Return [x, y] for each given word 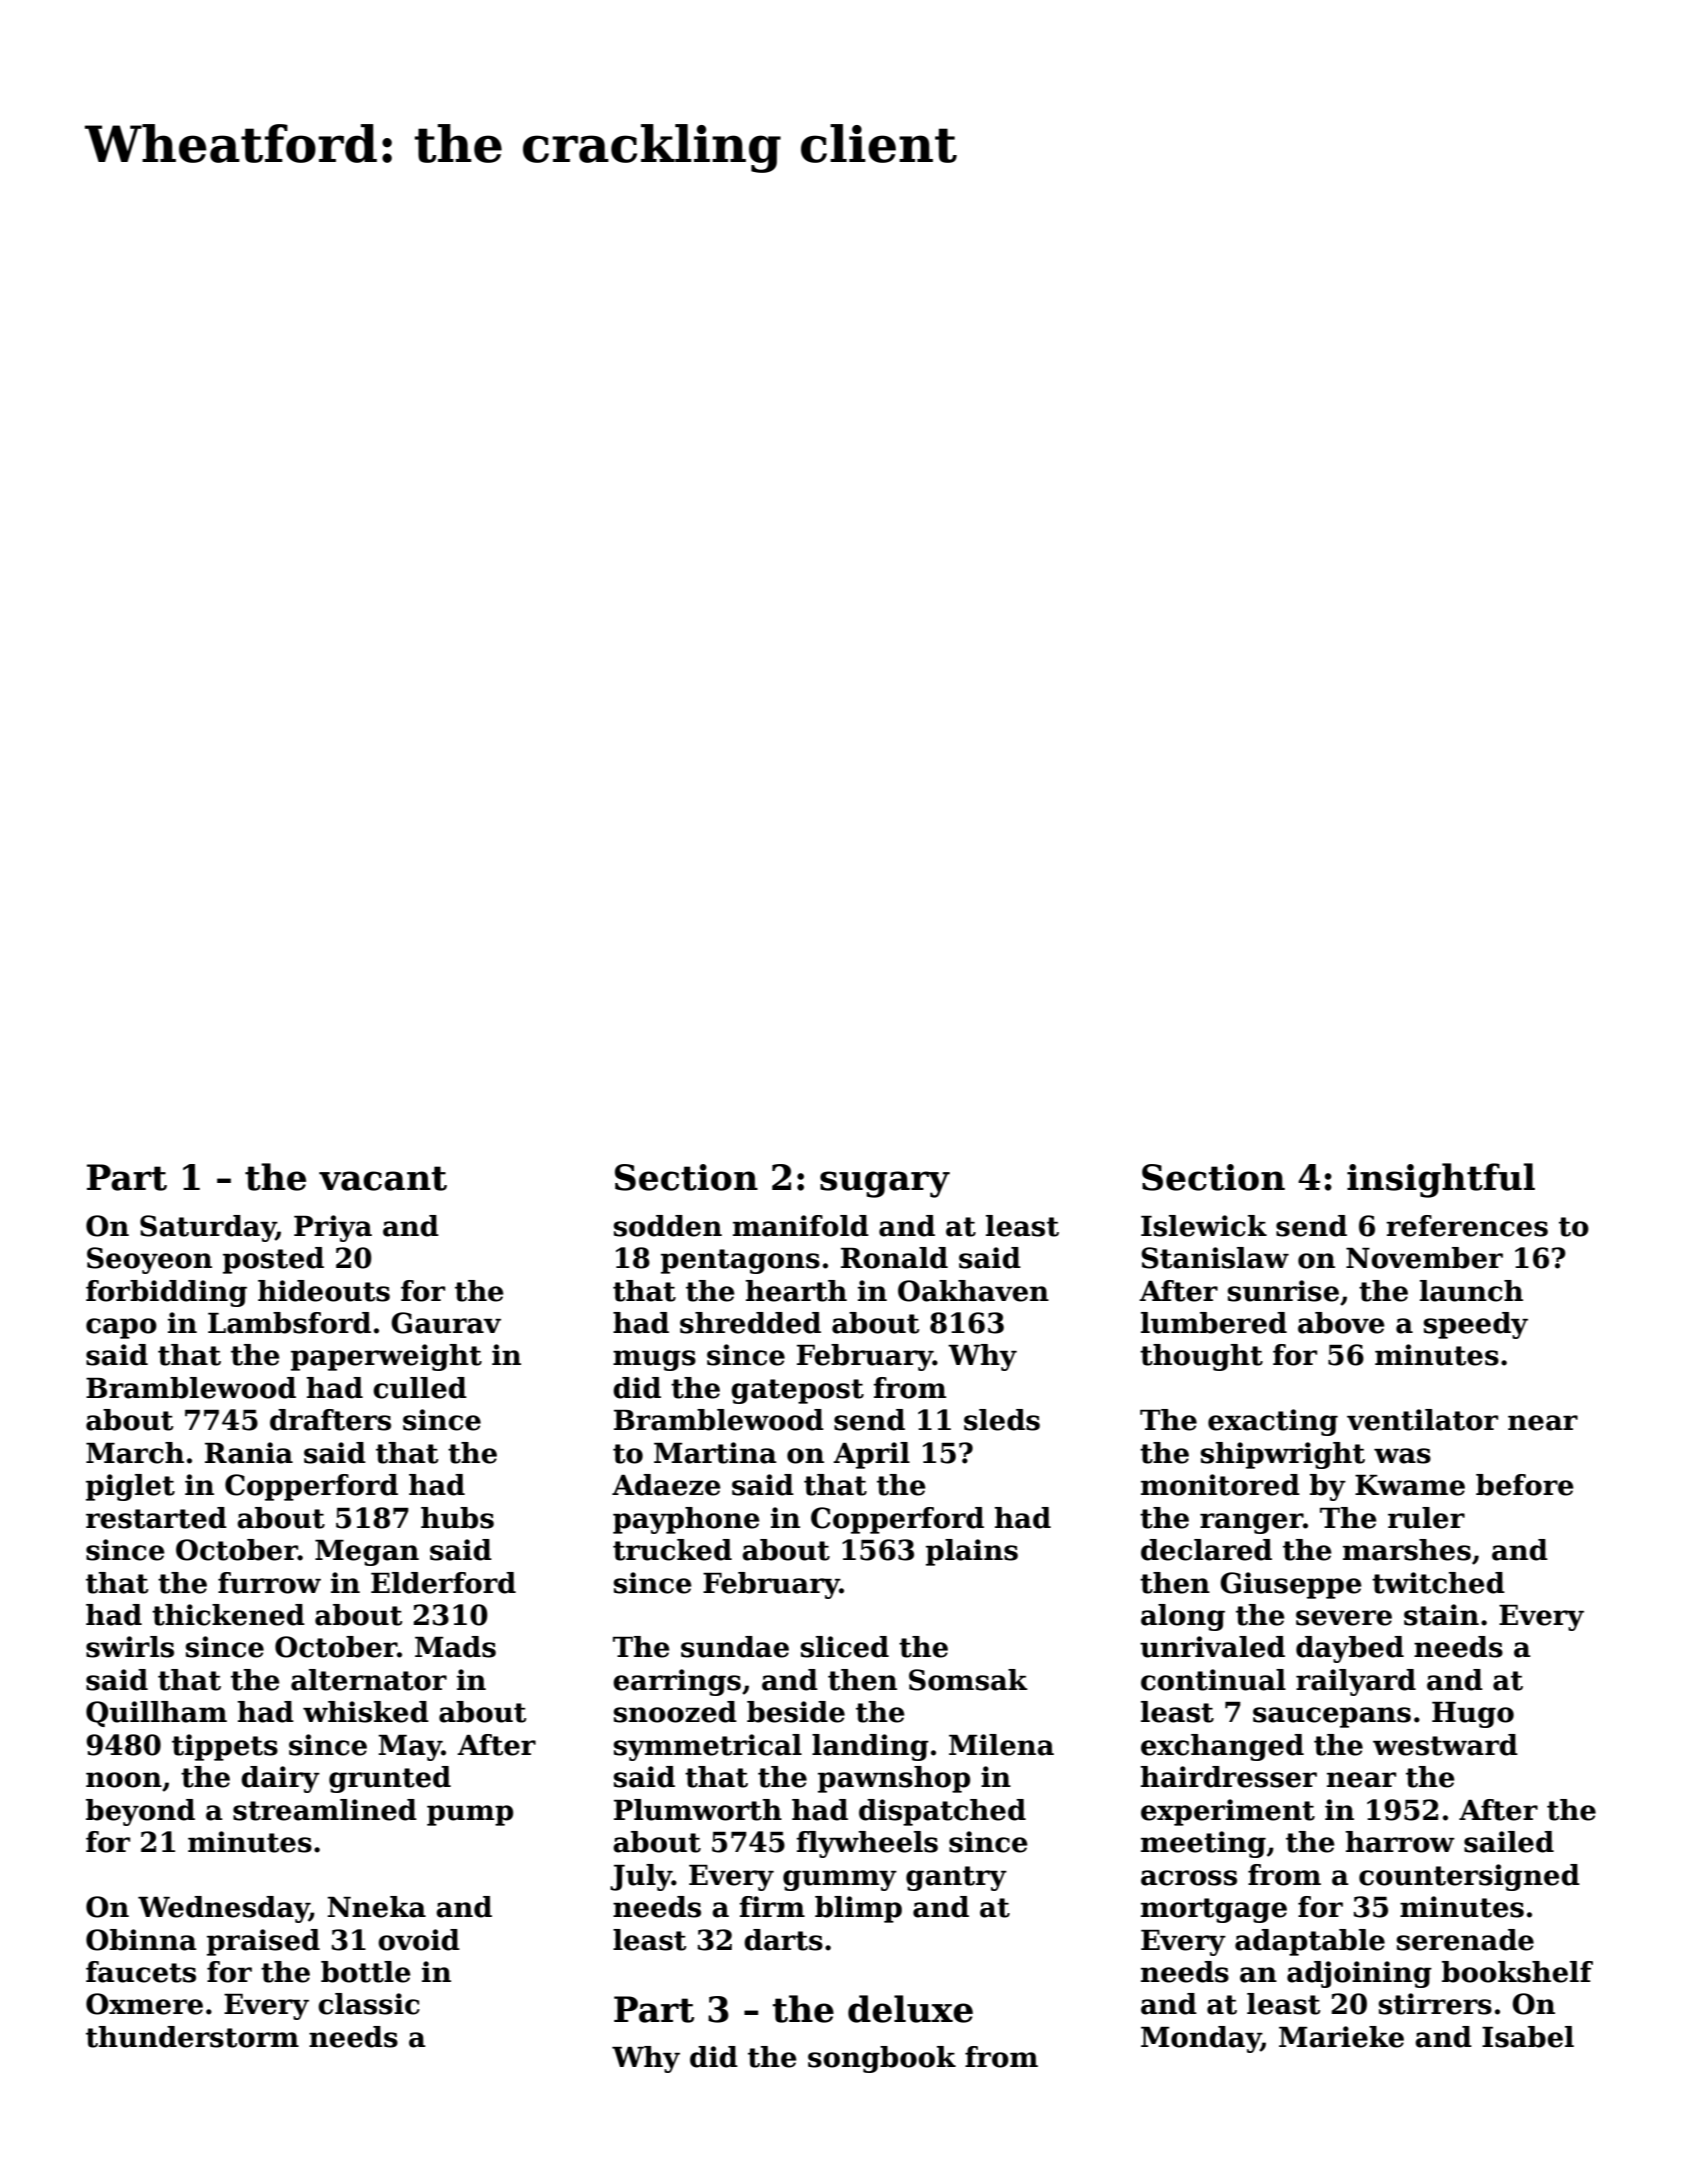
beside [796, 1712]
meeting [1203, 1844]
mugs [654, 1360]
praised [263, 1942]
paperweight [386, 1357]
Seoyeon [149, 1260]
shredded [750, 1323]
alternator [369, 1680]
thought [1201, 1357]
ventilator [1422, 1420]
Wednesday [223, 1909]
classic [369, 2004]
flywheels [867, 1844]
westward [1445, 1745]
